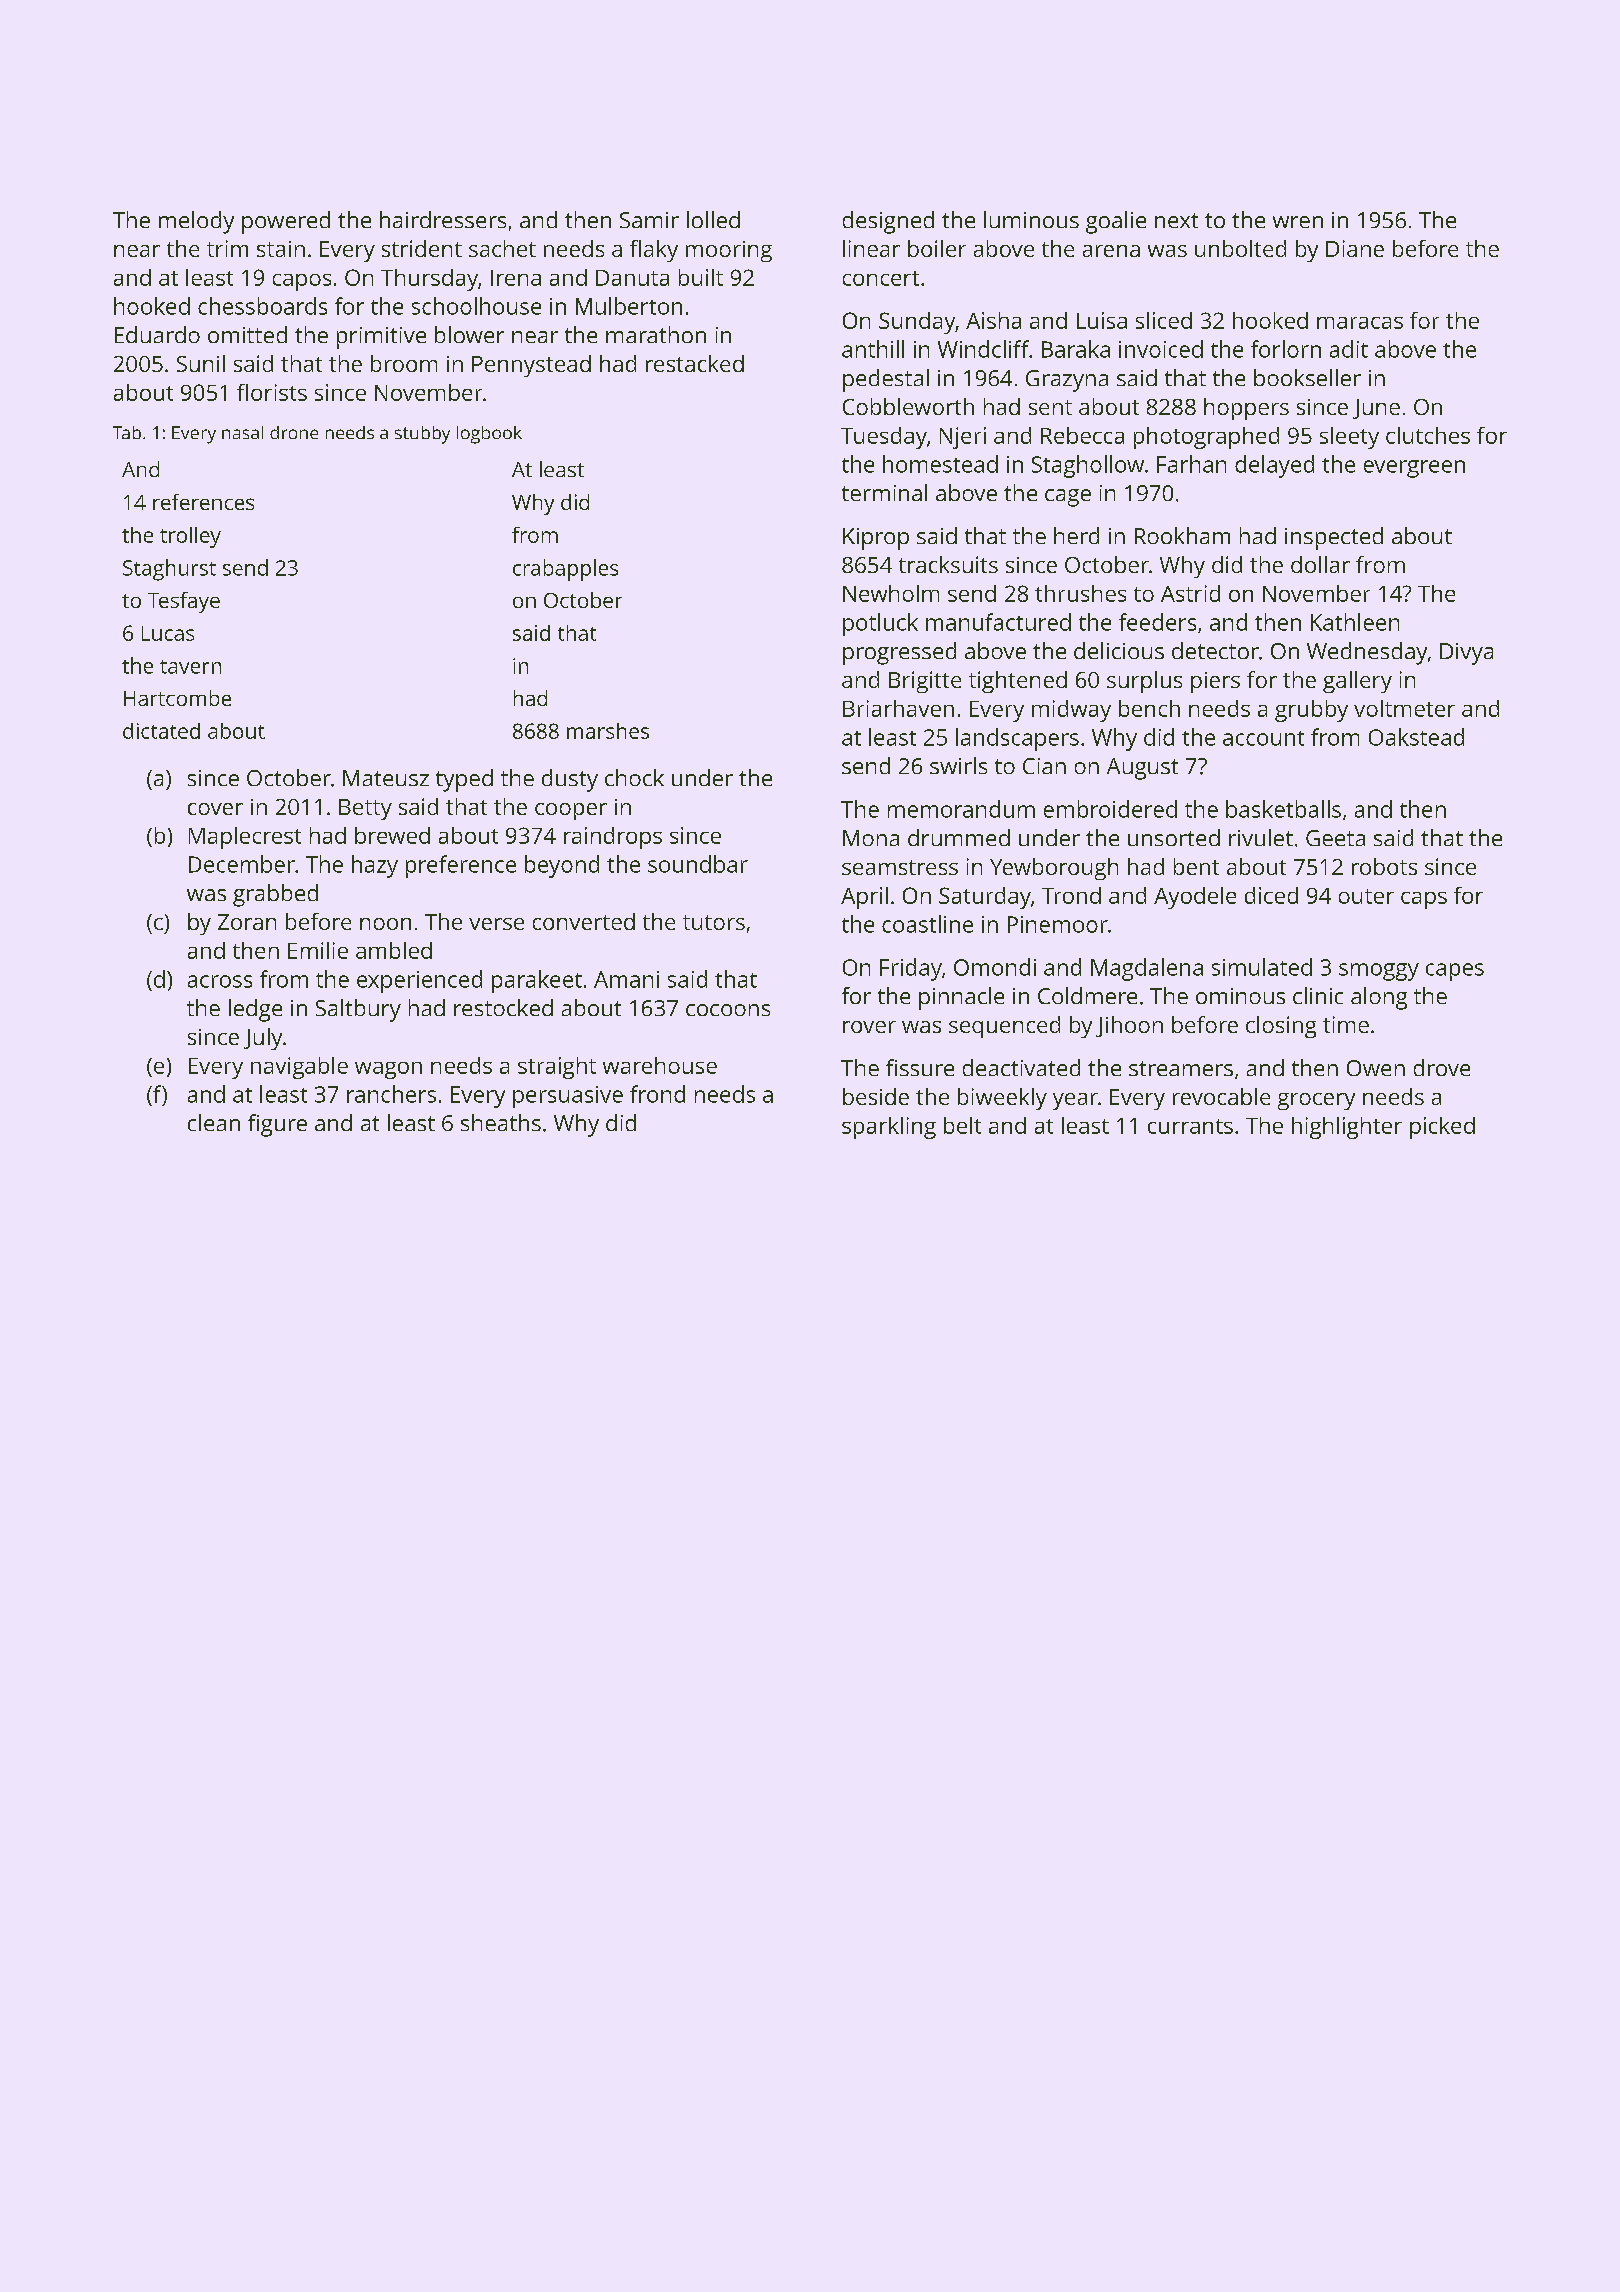 This screenshot has width=1620, height=2292. Describe the element at coordinates (277, 1125) in the screenshot. I see `figure` at that location.
